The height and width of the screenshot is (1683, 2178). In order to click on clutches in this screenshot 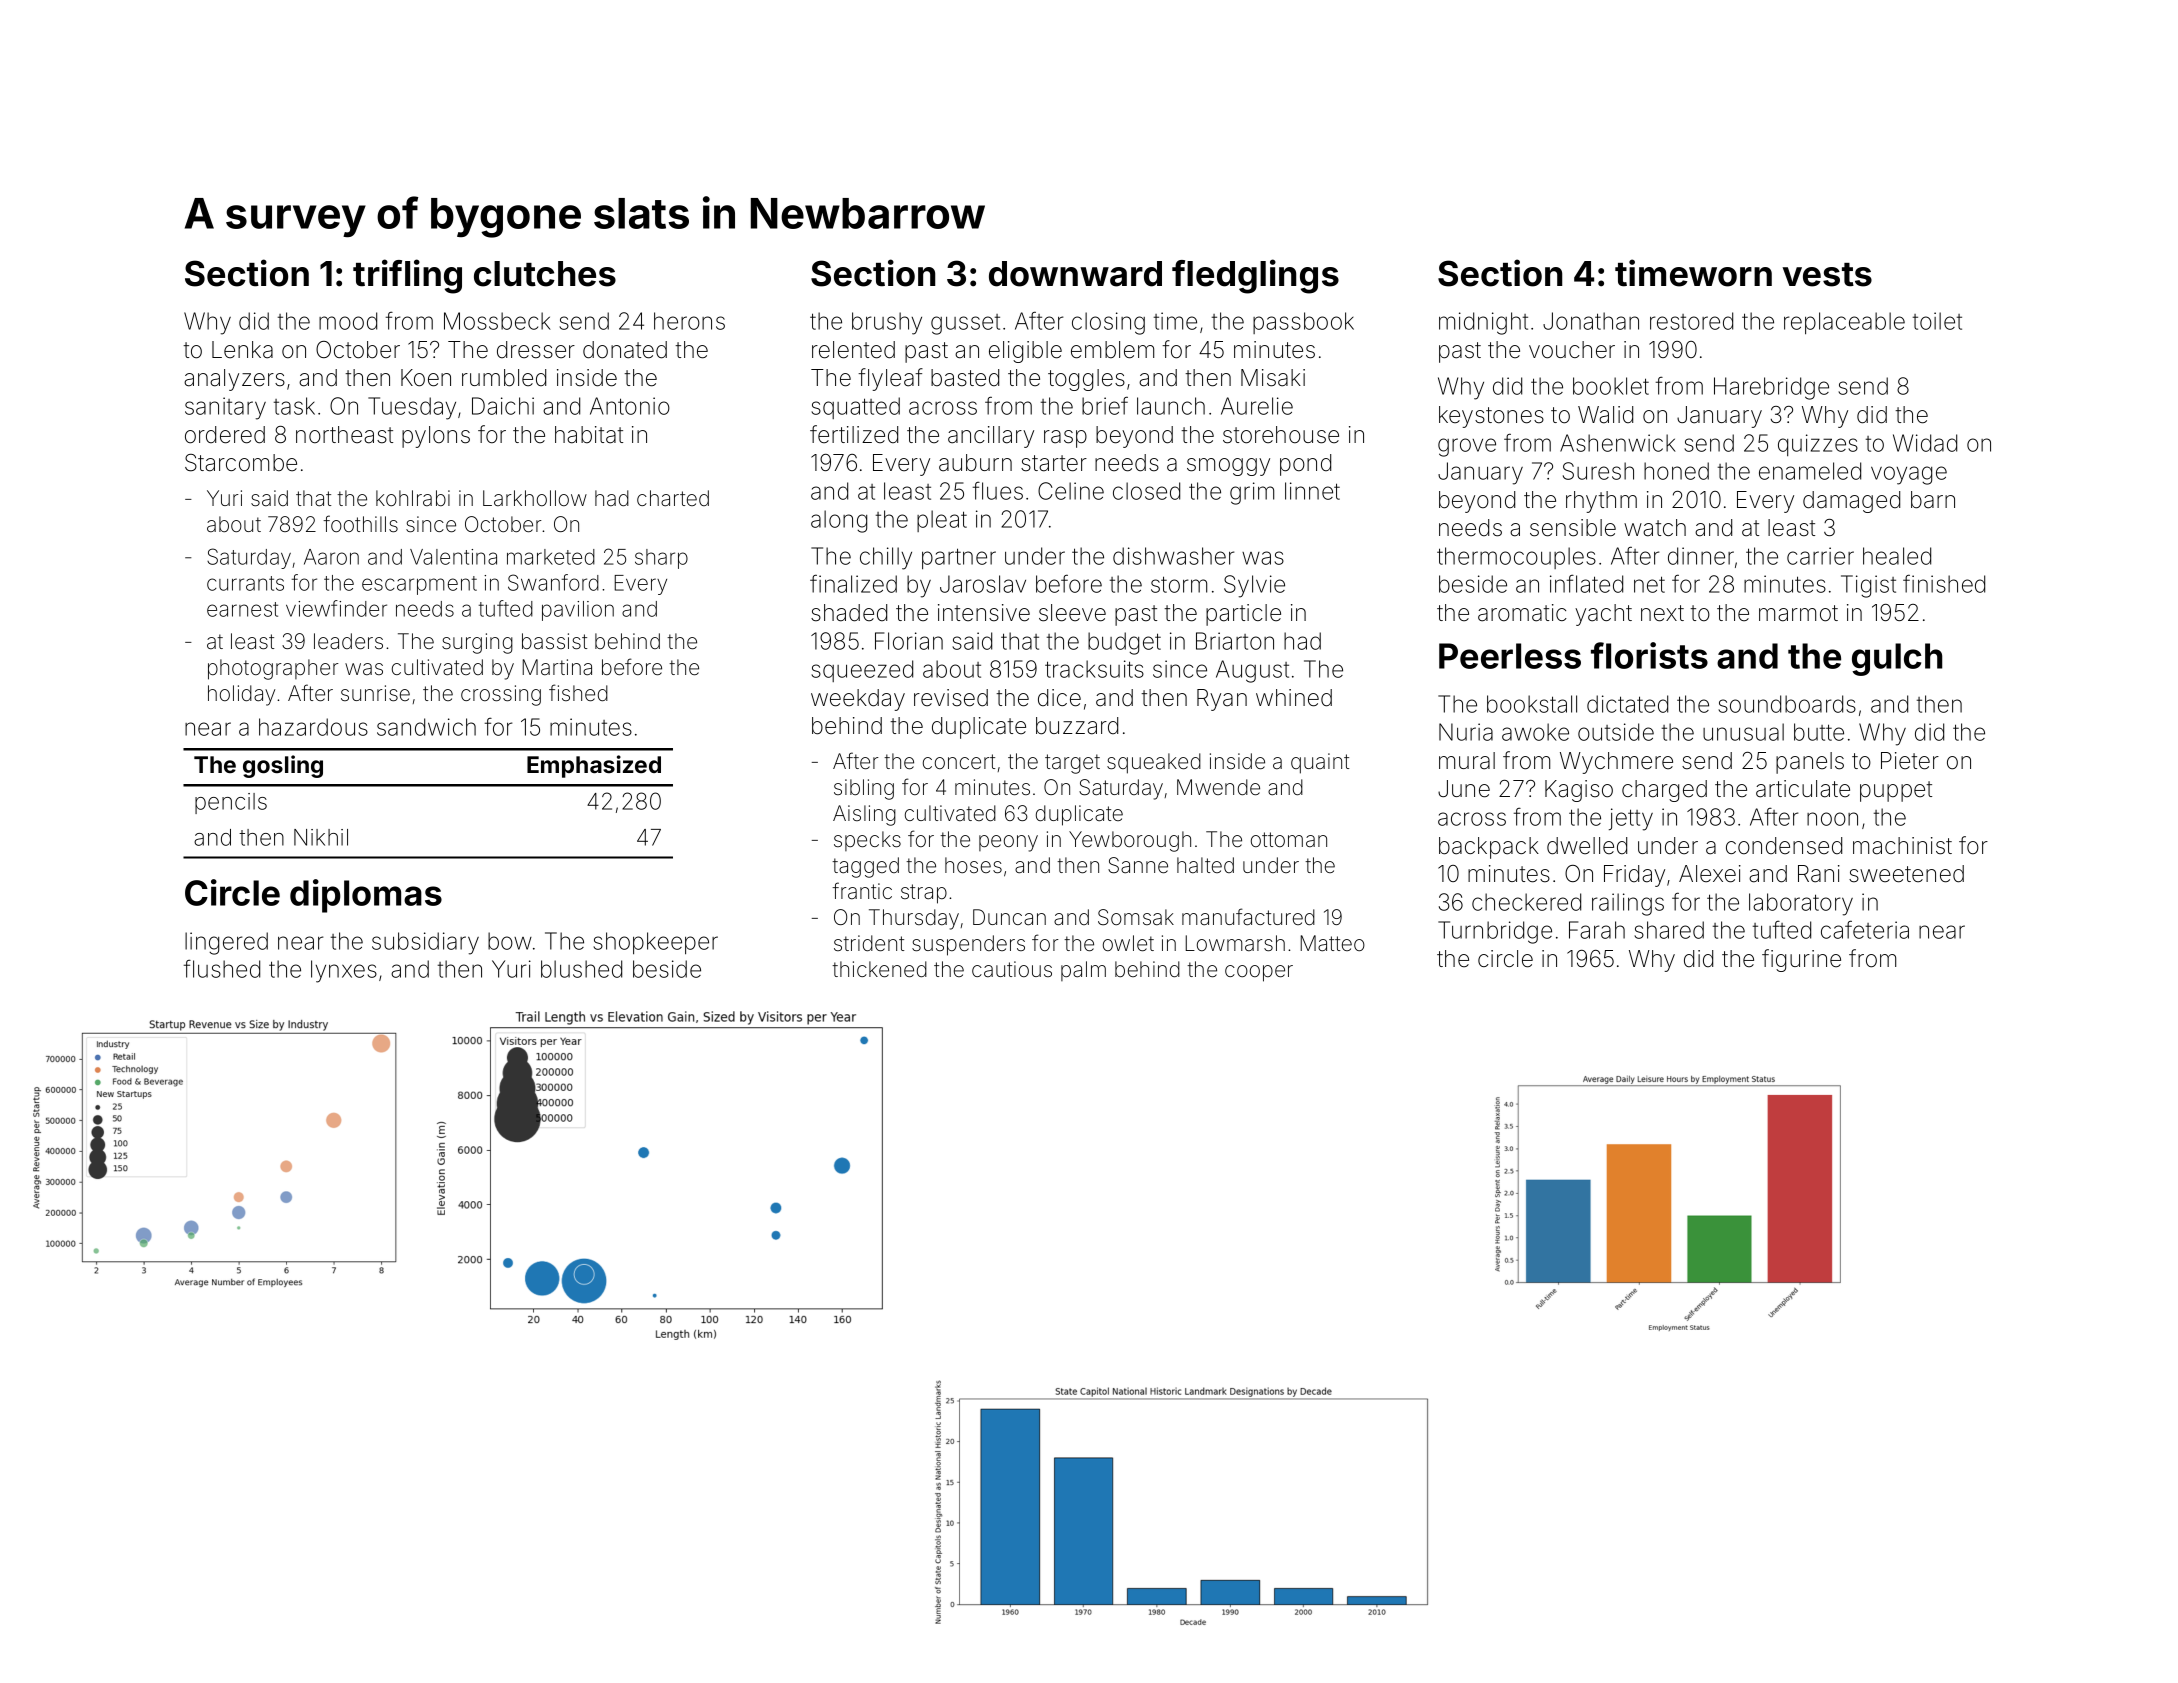, I will do `click(545, 274)`.
